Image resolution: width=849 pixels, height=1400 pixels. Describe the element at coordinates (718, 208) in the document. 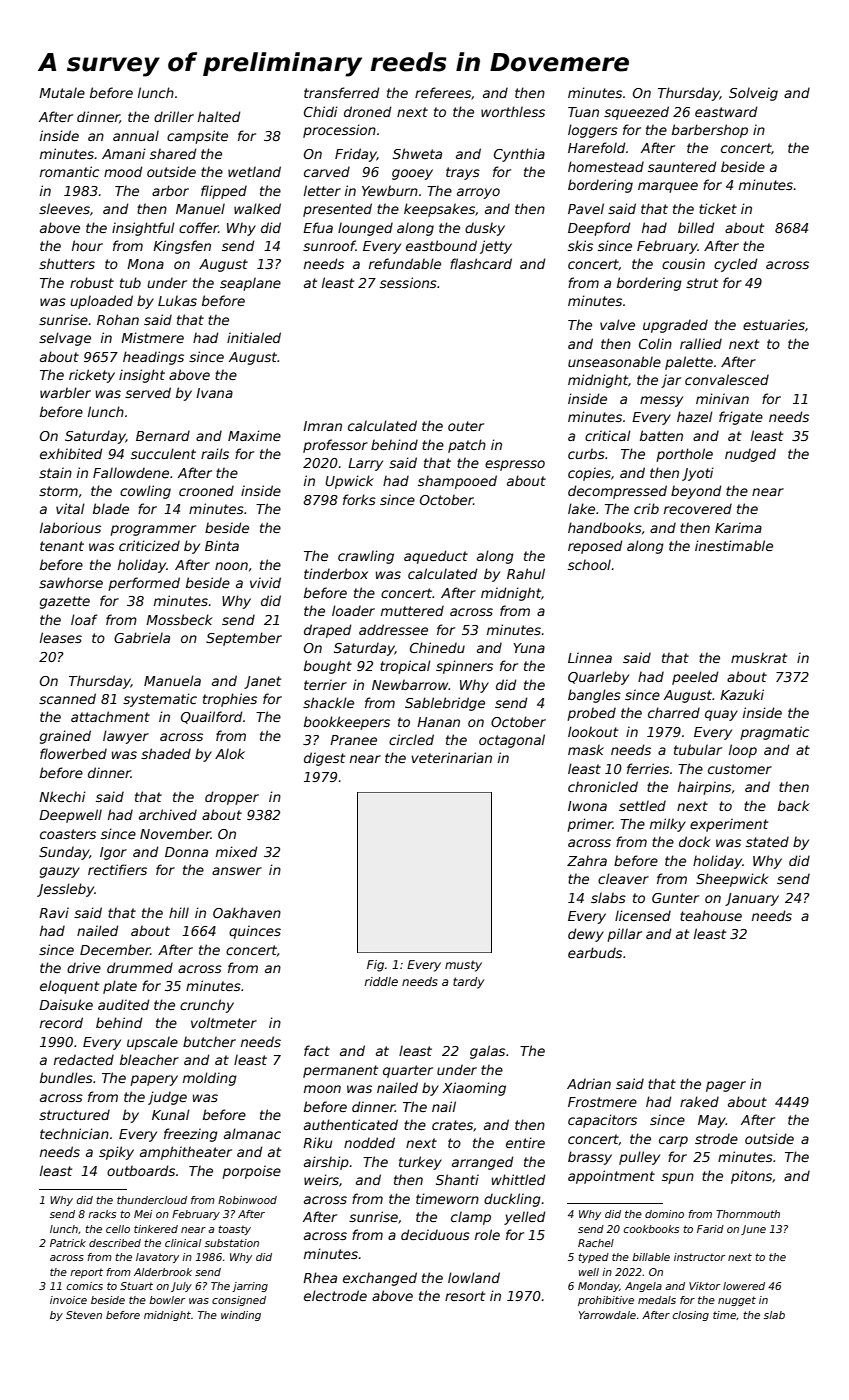

I see `ticket` at that location.
